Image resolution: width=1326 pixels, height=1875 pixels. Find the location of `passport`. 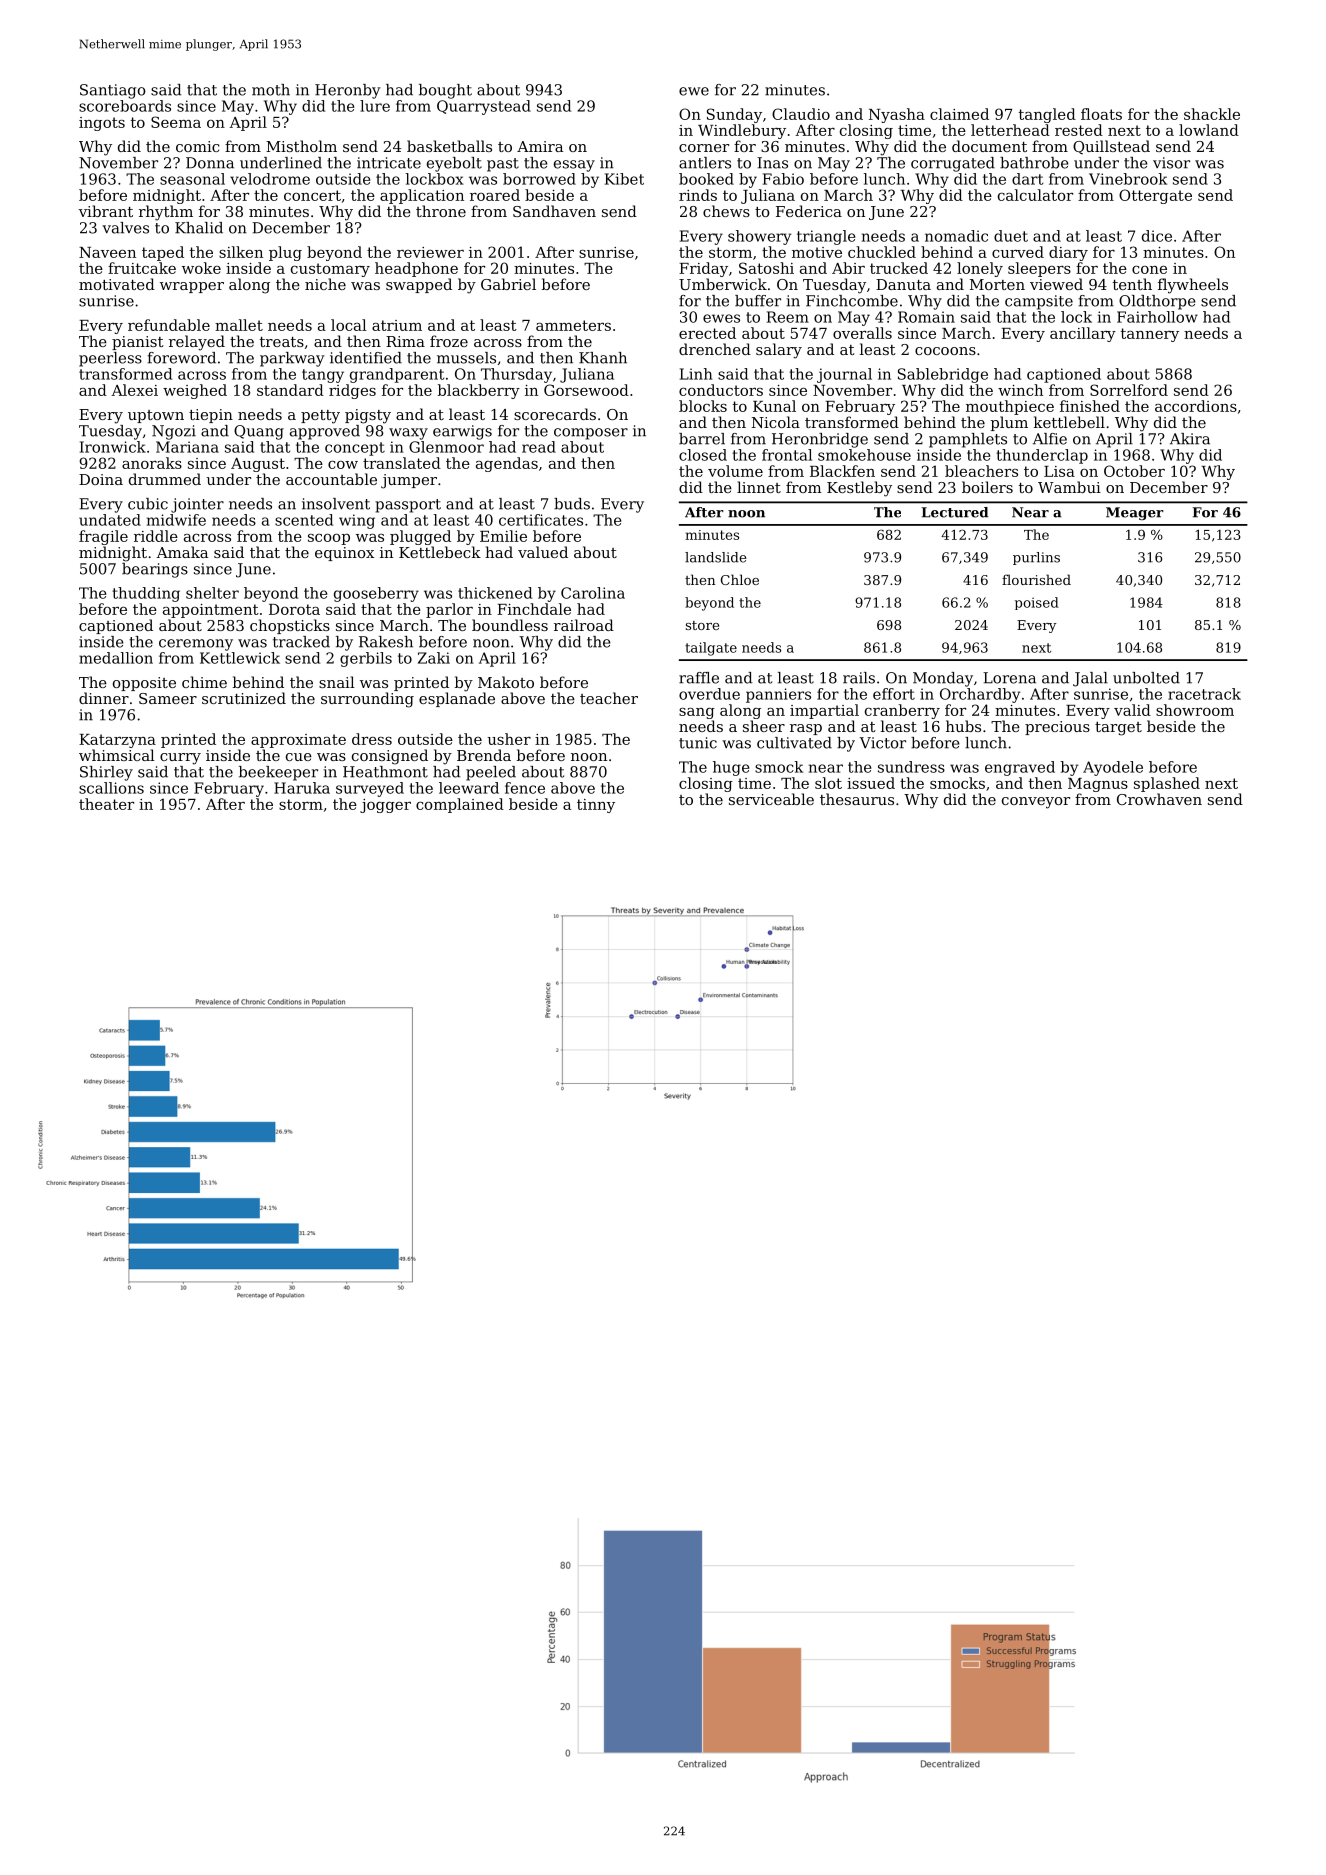

passport is located at coordinates (408, 506).
